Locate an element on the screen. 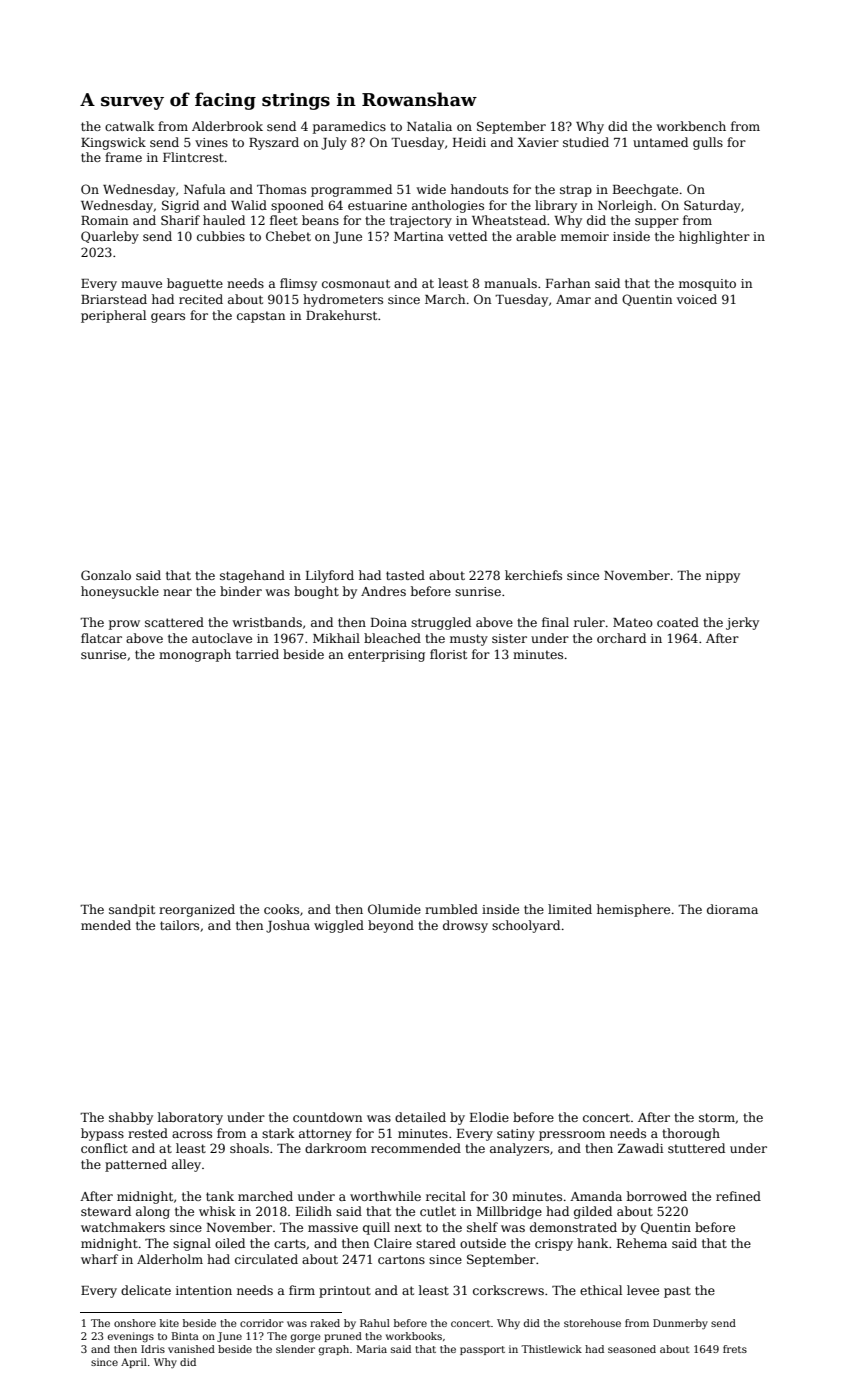 The height and width of the screenshot is (1400, 849). diorama is located at coordinates (732, 909).
